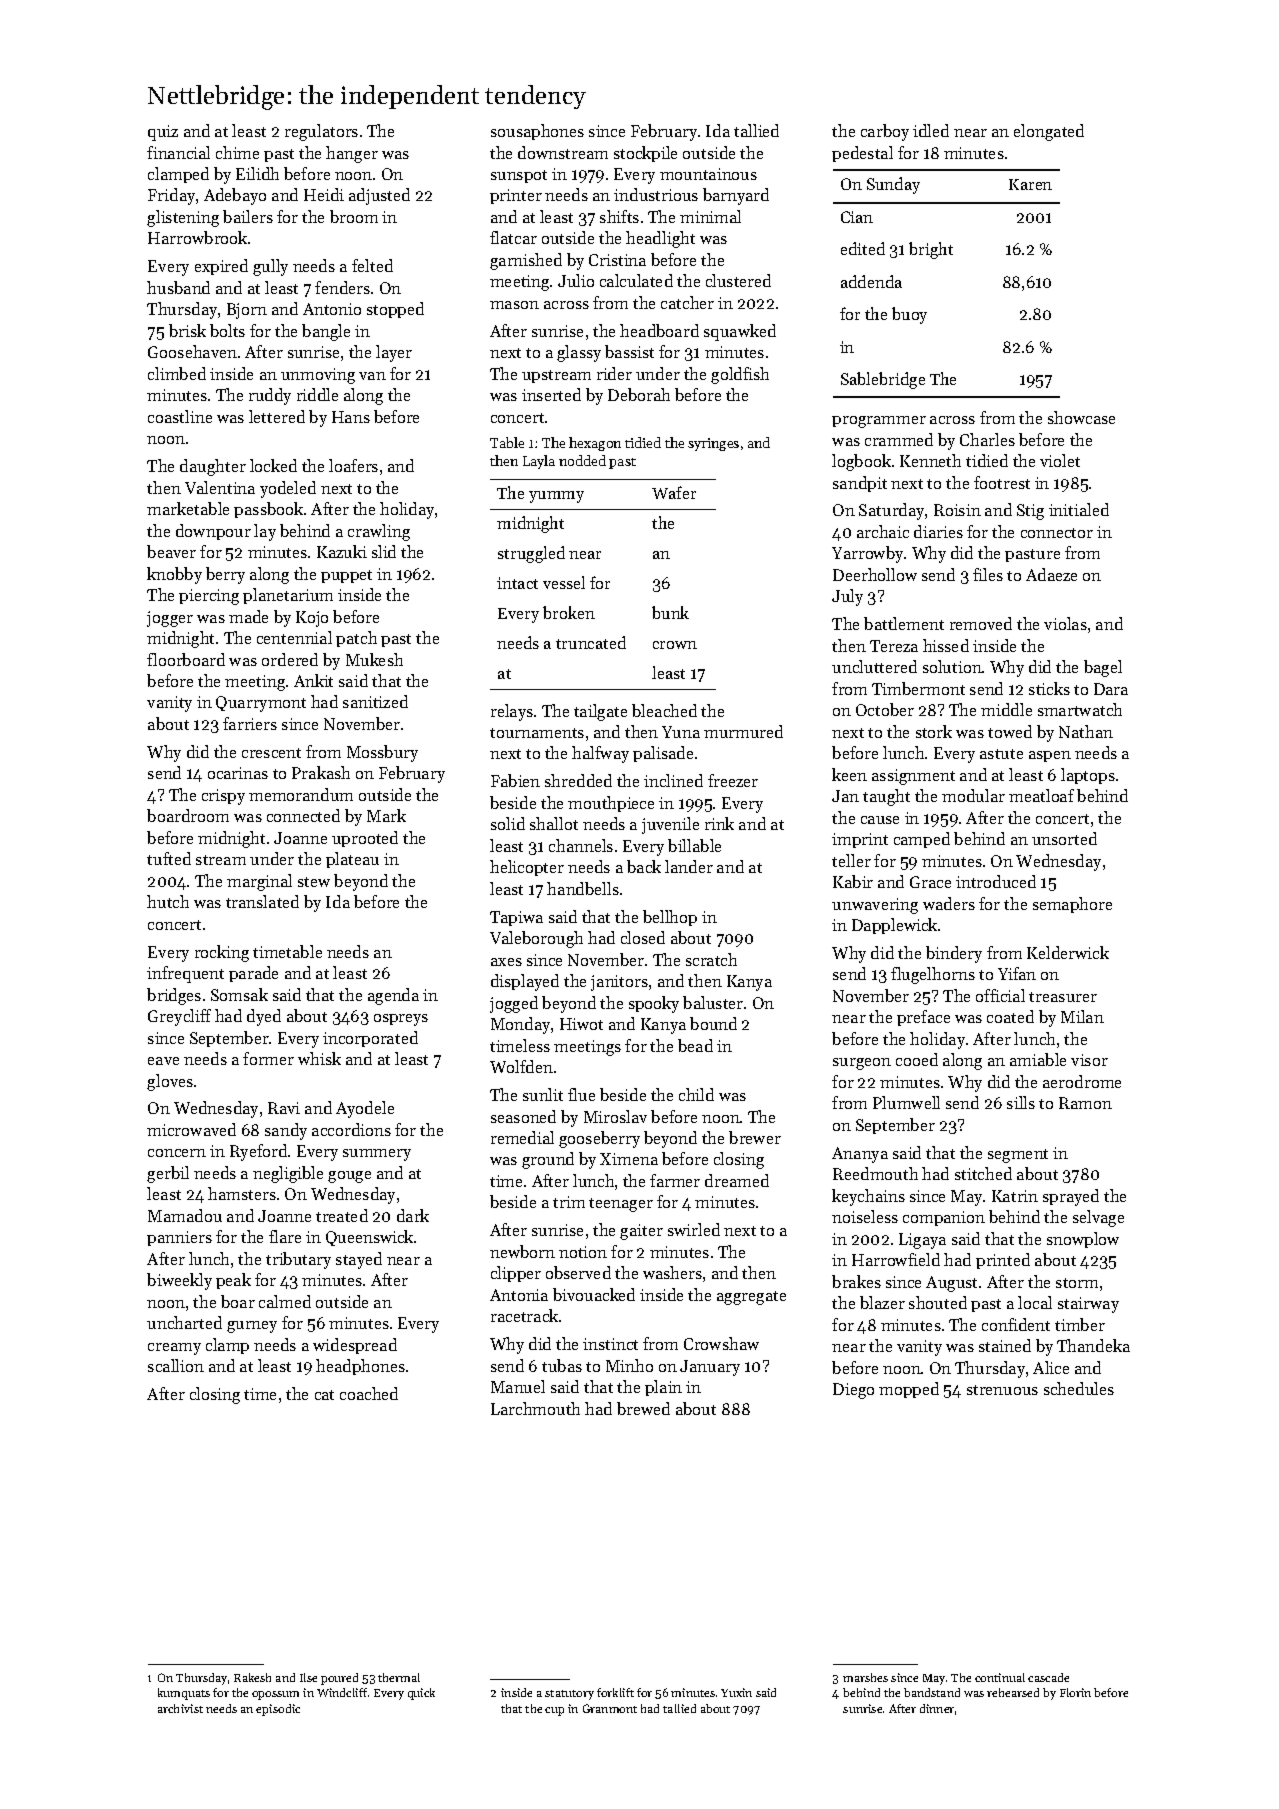  I want to click on sills, so click(1021, 1102).
